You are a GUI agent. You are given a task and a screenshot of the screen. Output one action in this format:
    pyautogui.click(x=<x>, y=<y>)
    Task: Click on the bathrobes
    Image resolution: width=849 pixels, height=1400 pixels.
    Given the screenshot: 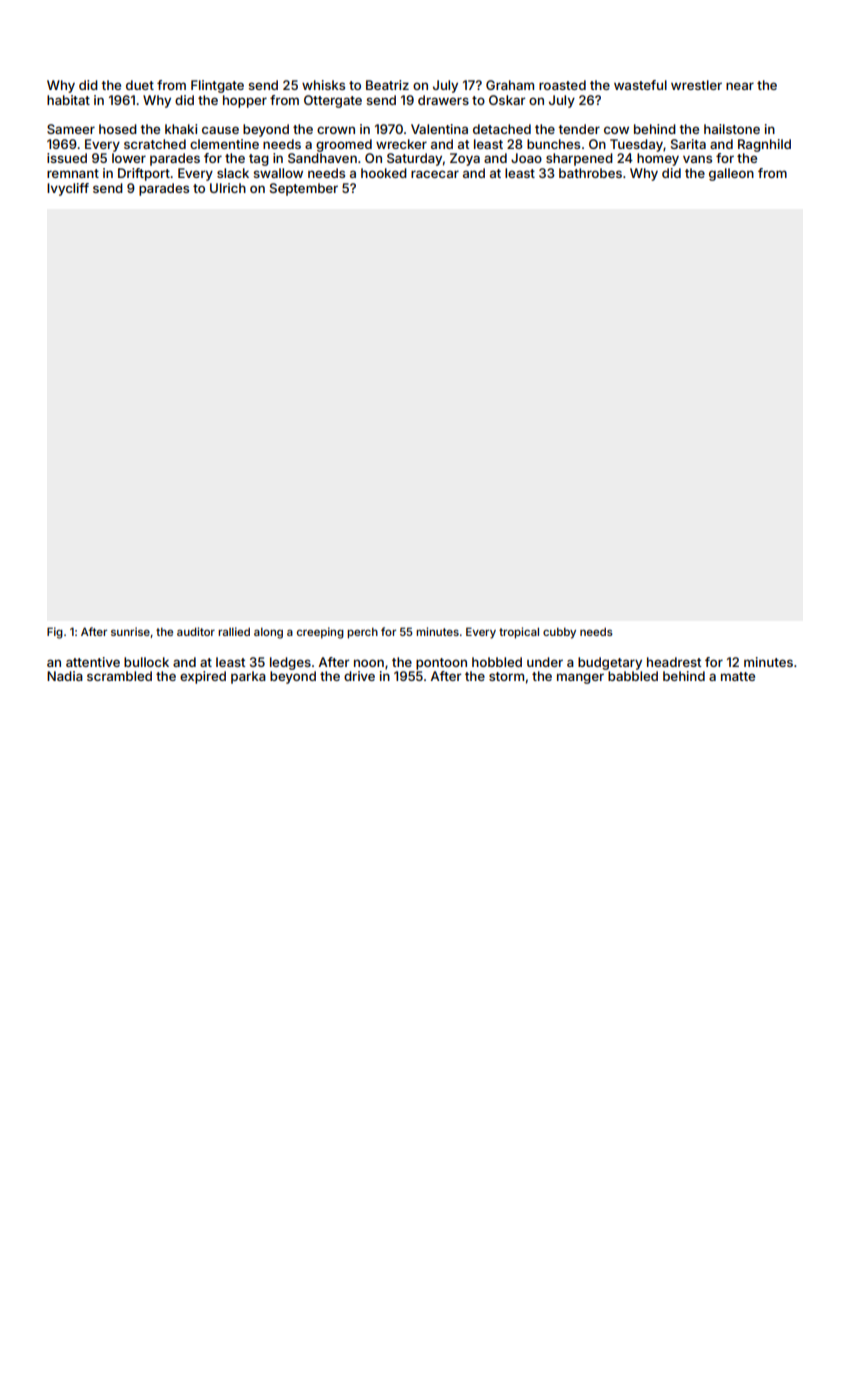 What is the action you would take?
    pyautogui.click(x=590, y=173)
